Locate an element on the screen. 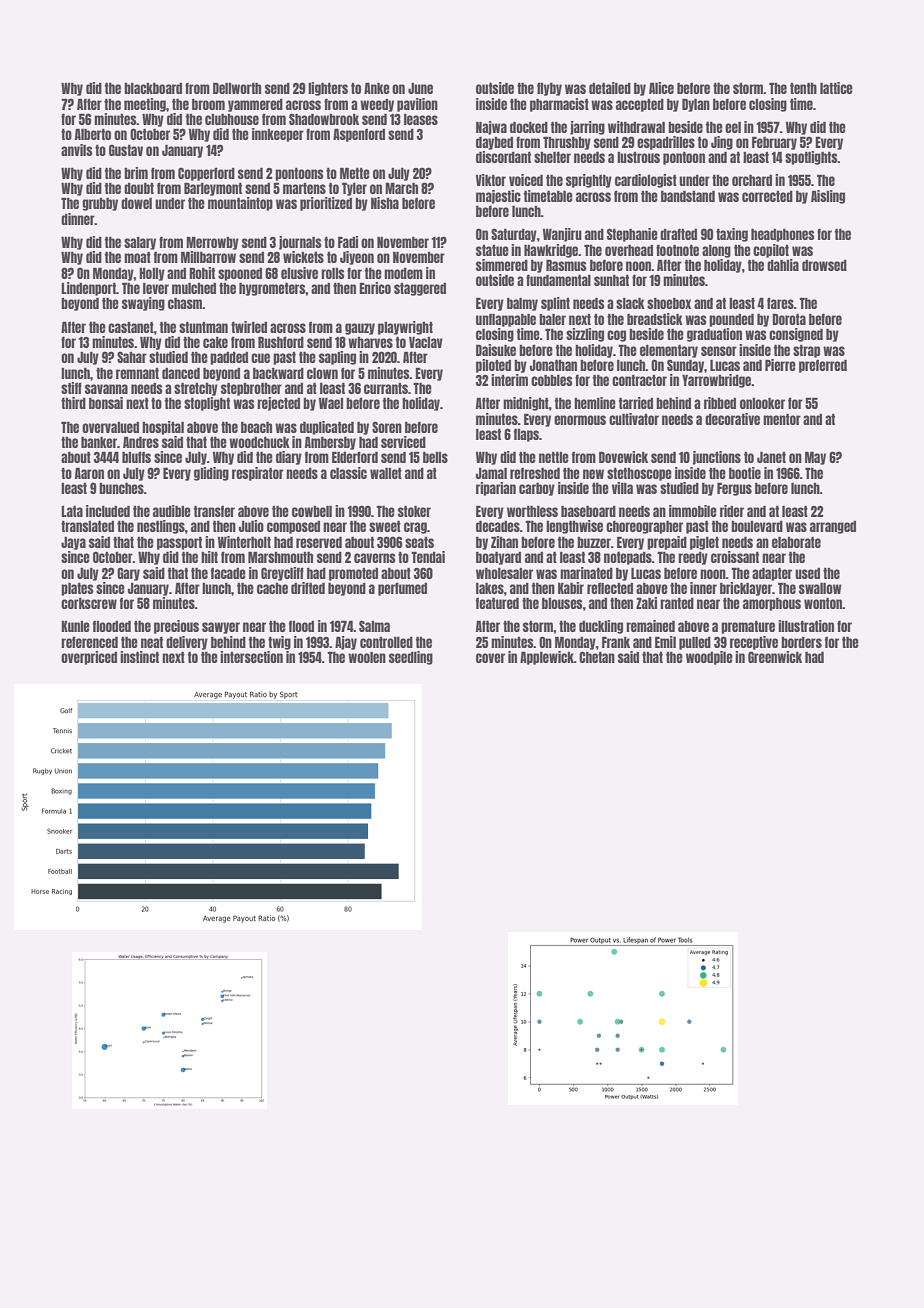 The width and height of the screenshot is (924, 1308). mentor is located at coordinates (782, 419).
